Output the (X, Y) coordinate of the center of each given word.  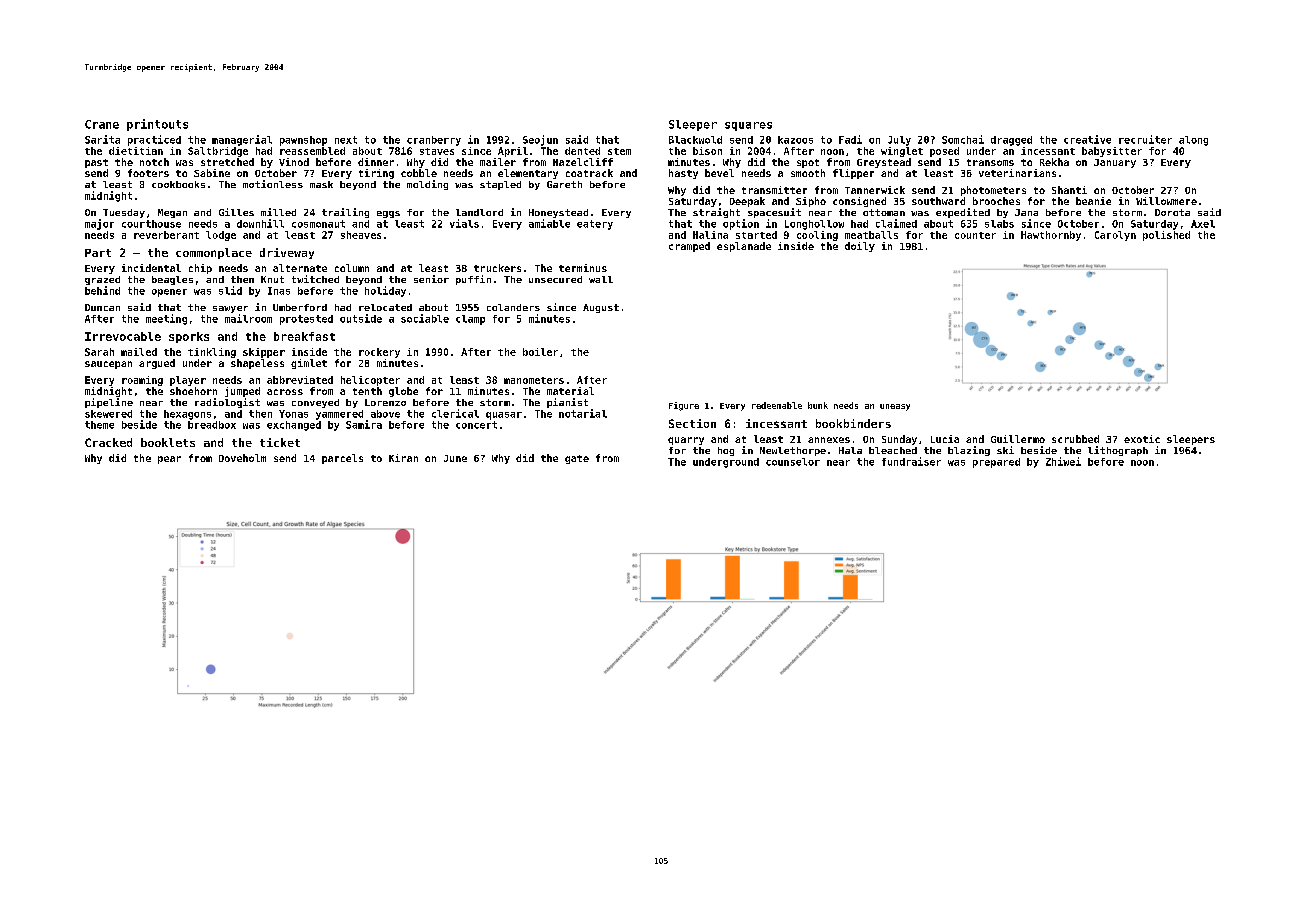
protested (306, 320)
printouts (157, 125)
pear (169, 460)
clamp (470, 320)
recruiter (1145, 139)
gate (577, 459)
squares (748, 126)
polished (1166, 236)
